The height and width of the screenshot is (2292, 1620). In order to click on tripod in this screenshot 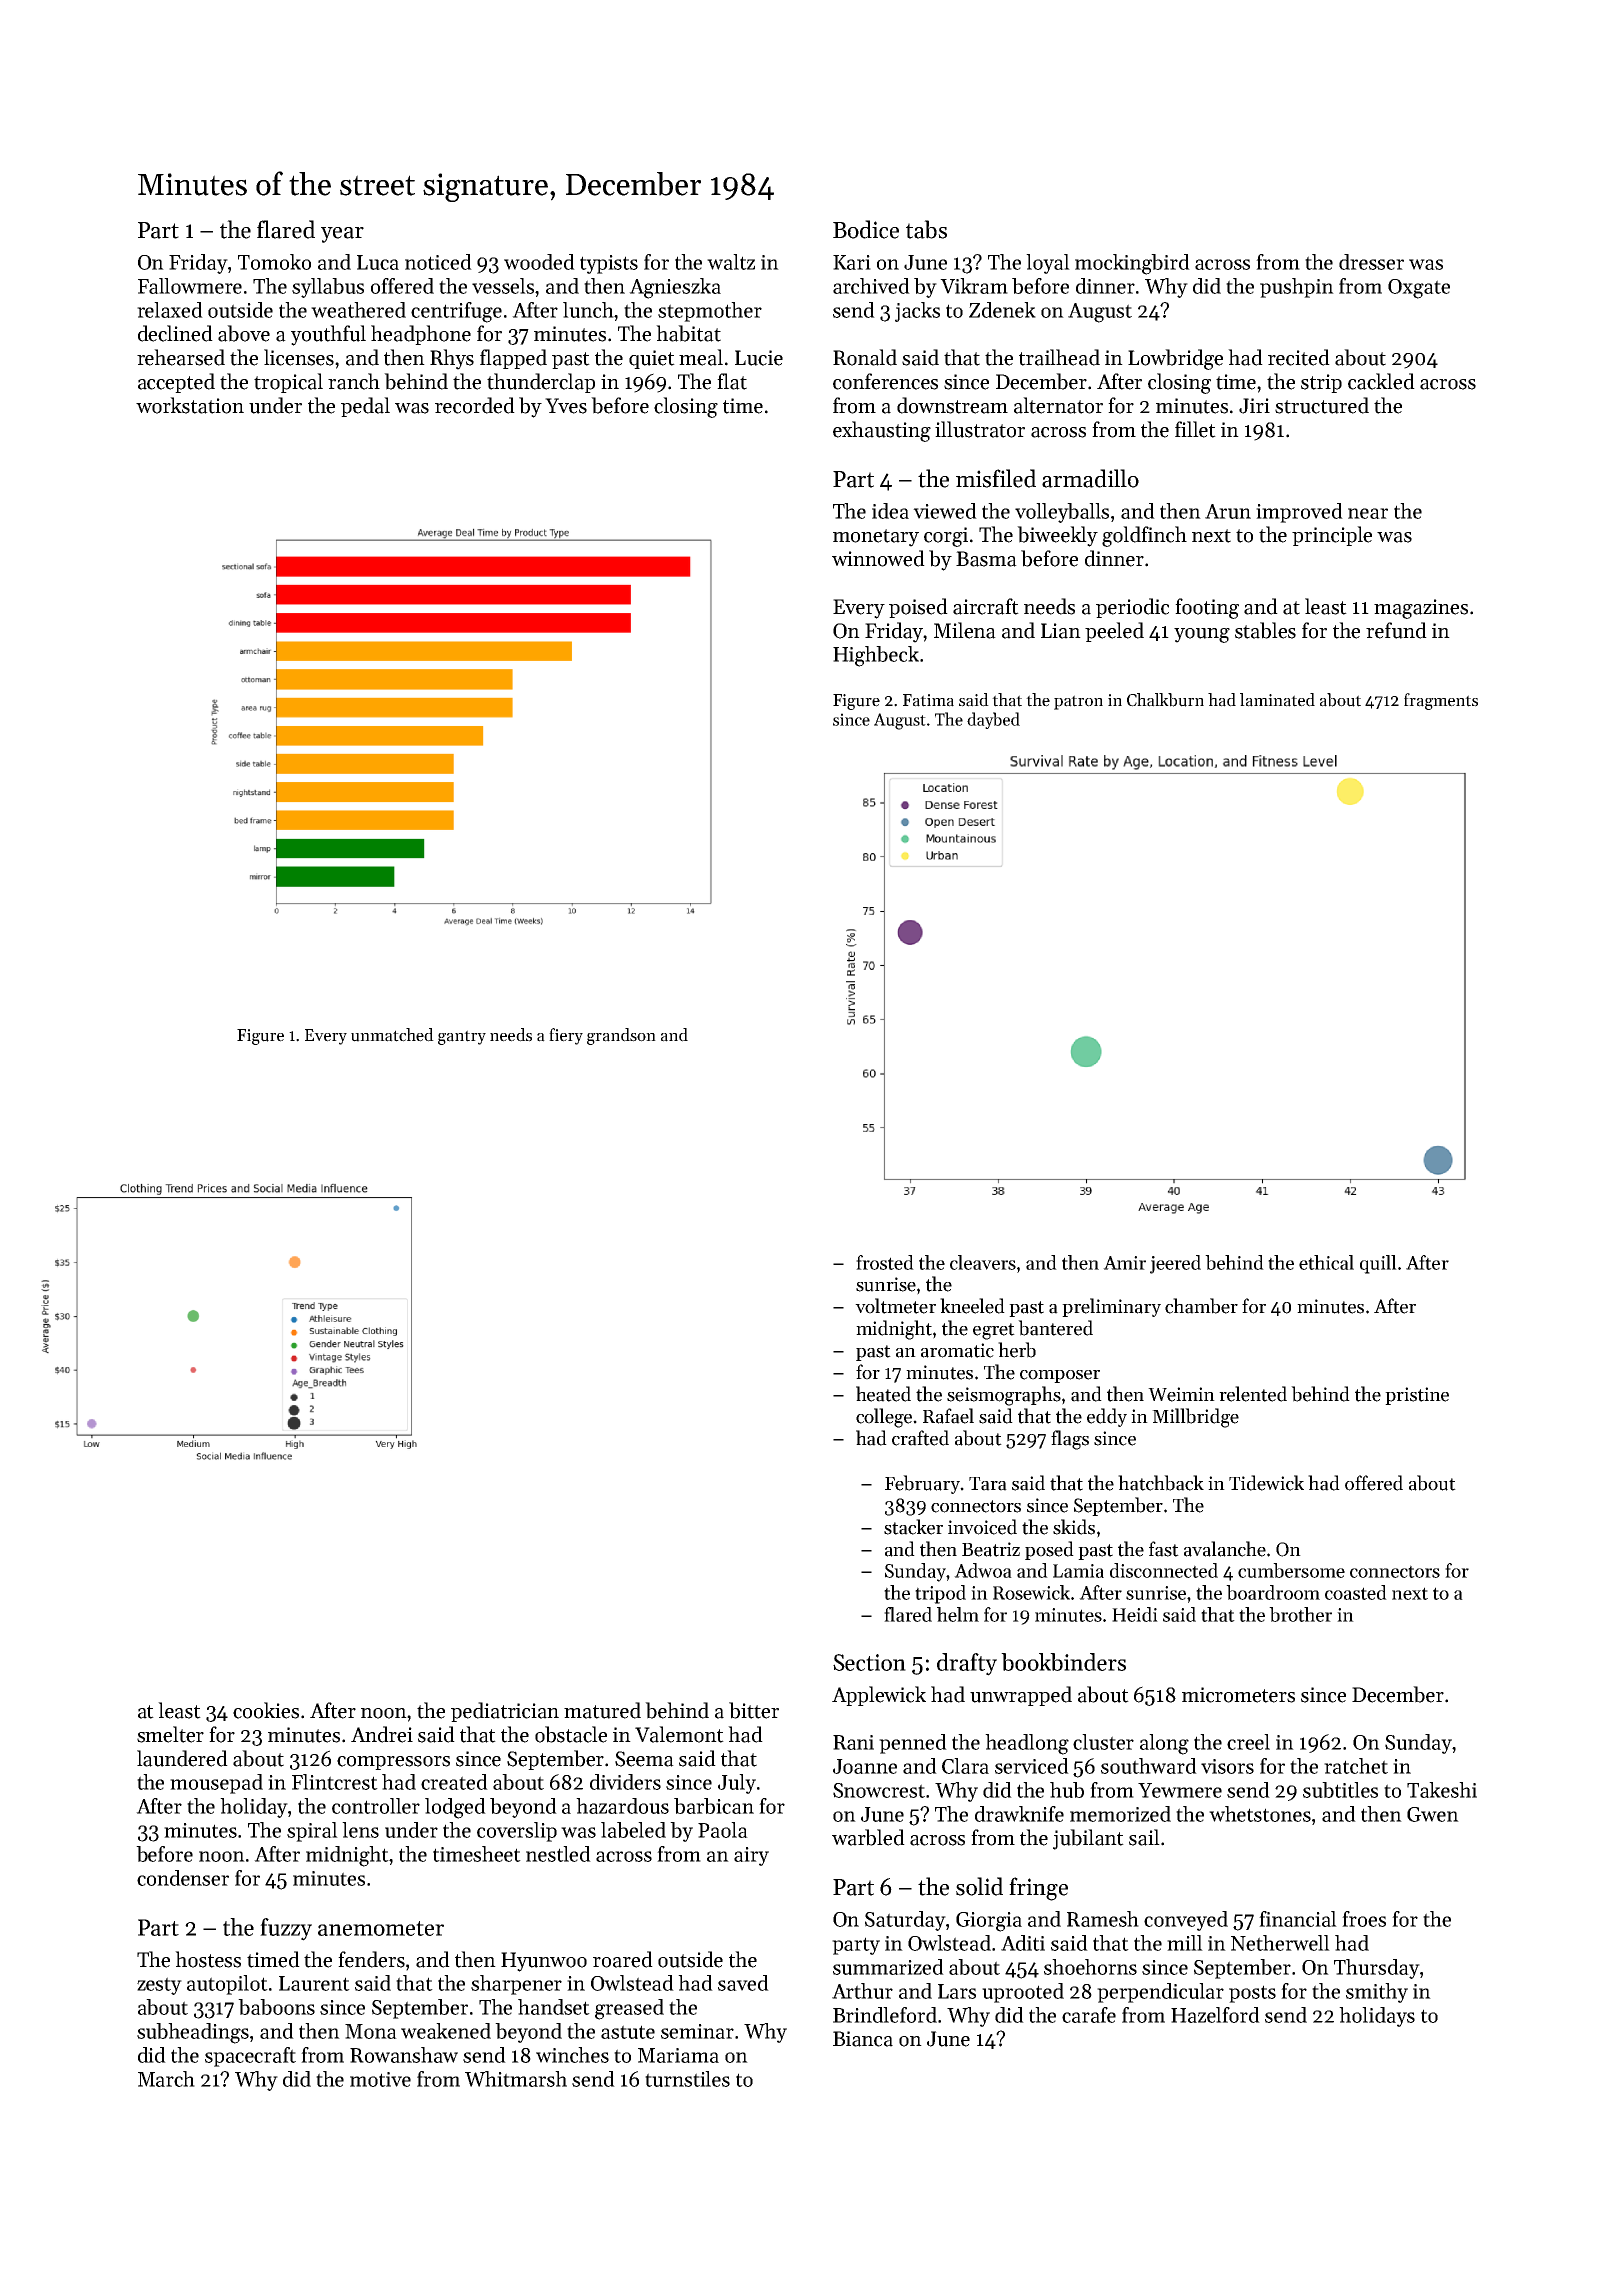, I will do `click(940, 1594)`.
